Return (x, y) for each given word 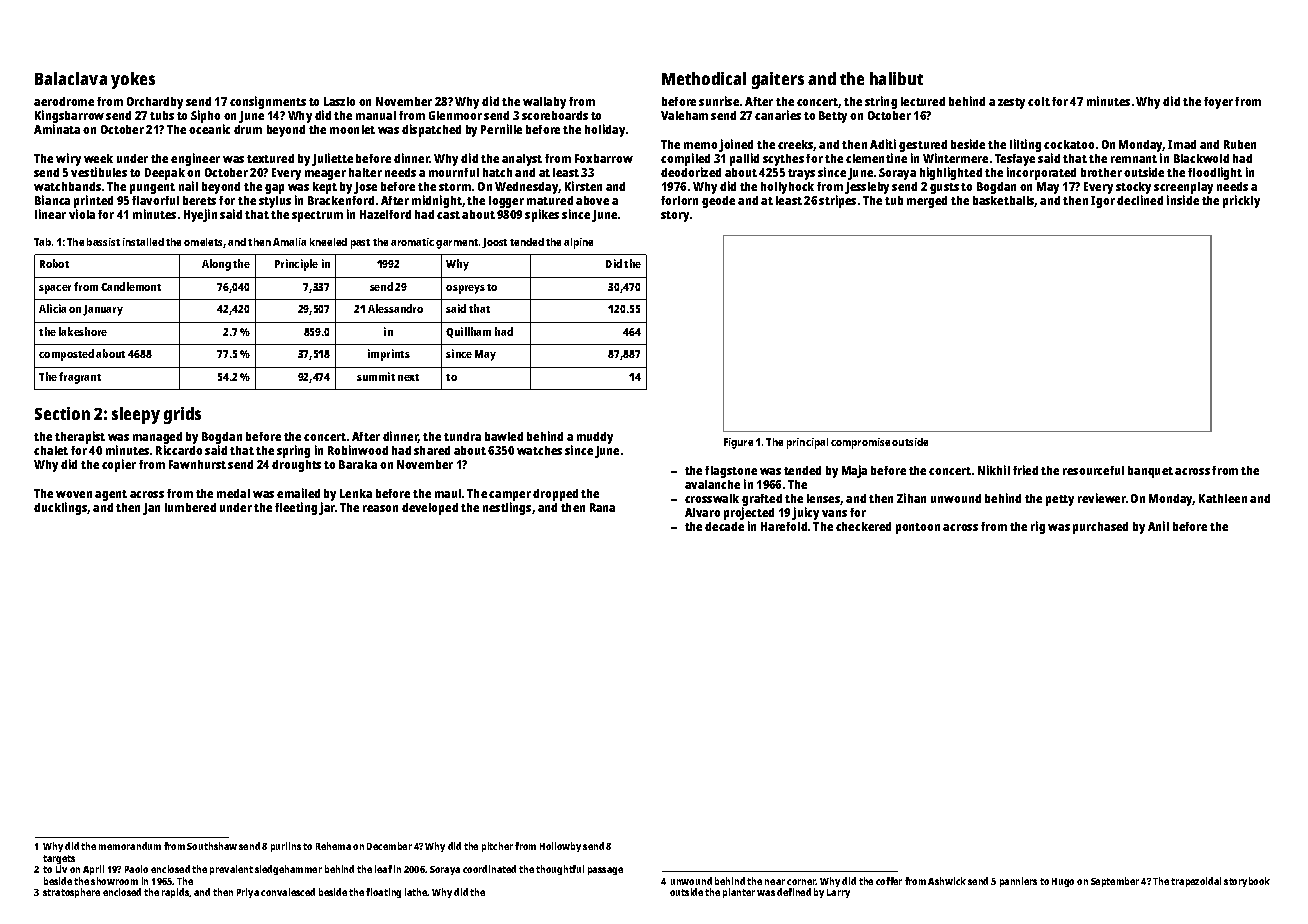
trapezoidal (1196, 882)
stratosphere (71, 893)
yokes (133, 80)
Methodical (704, 78)
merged (927, 202)
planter (739, 893)
